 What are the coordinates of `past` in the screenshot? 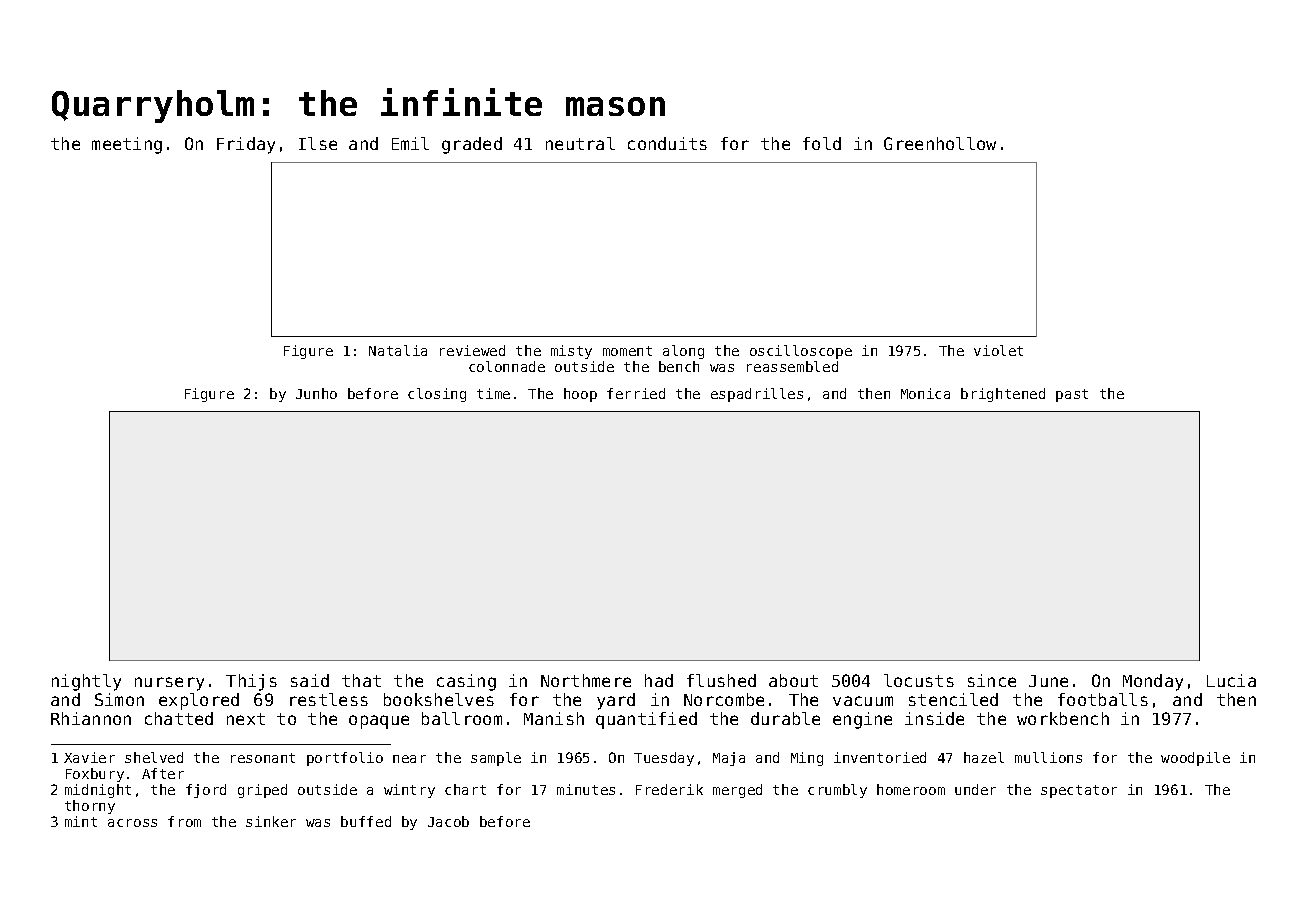 It's located at (1072, 395).
